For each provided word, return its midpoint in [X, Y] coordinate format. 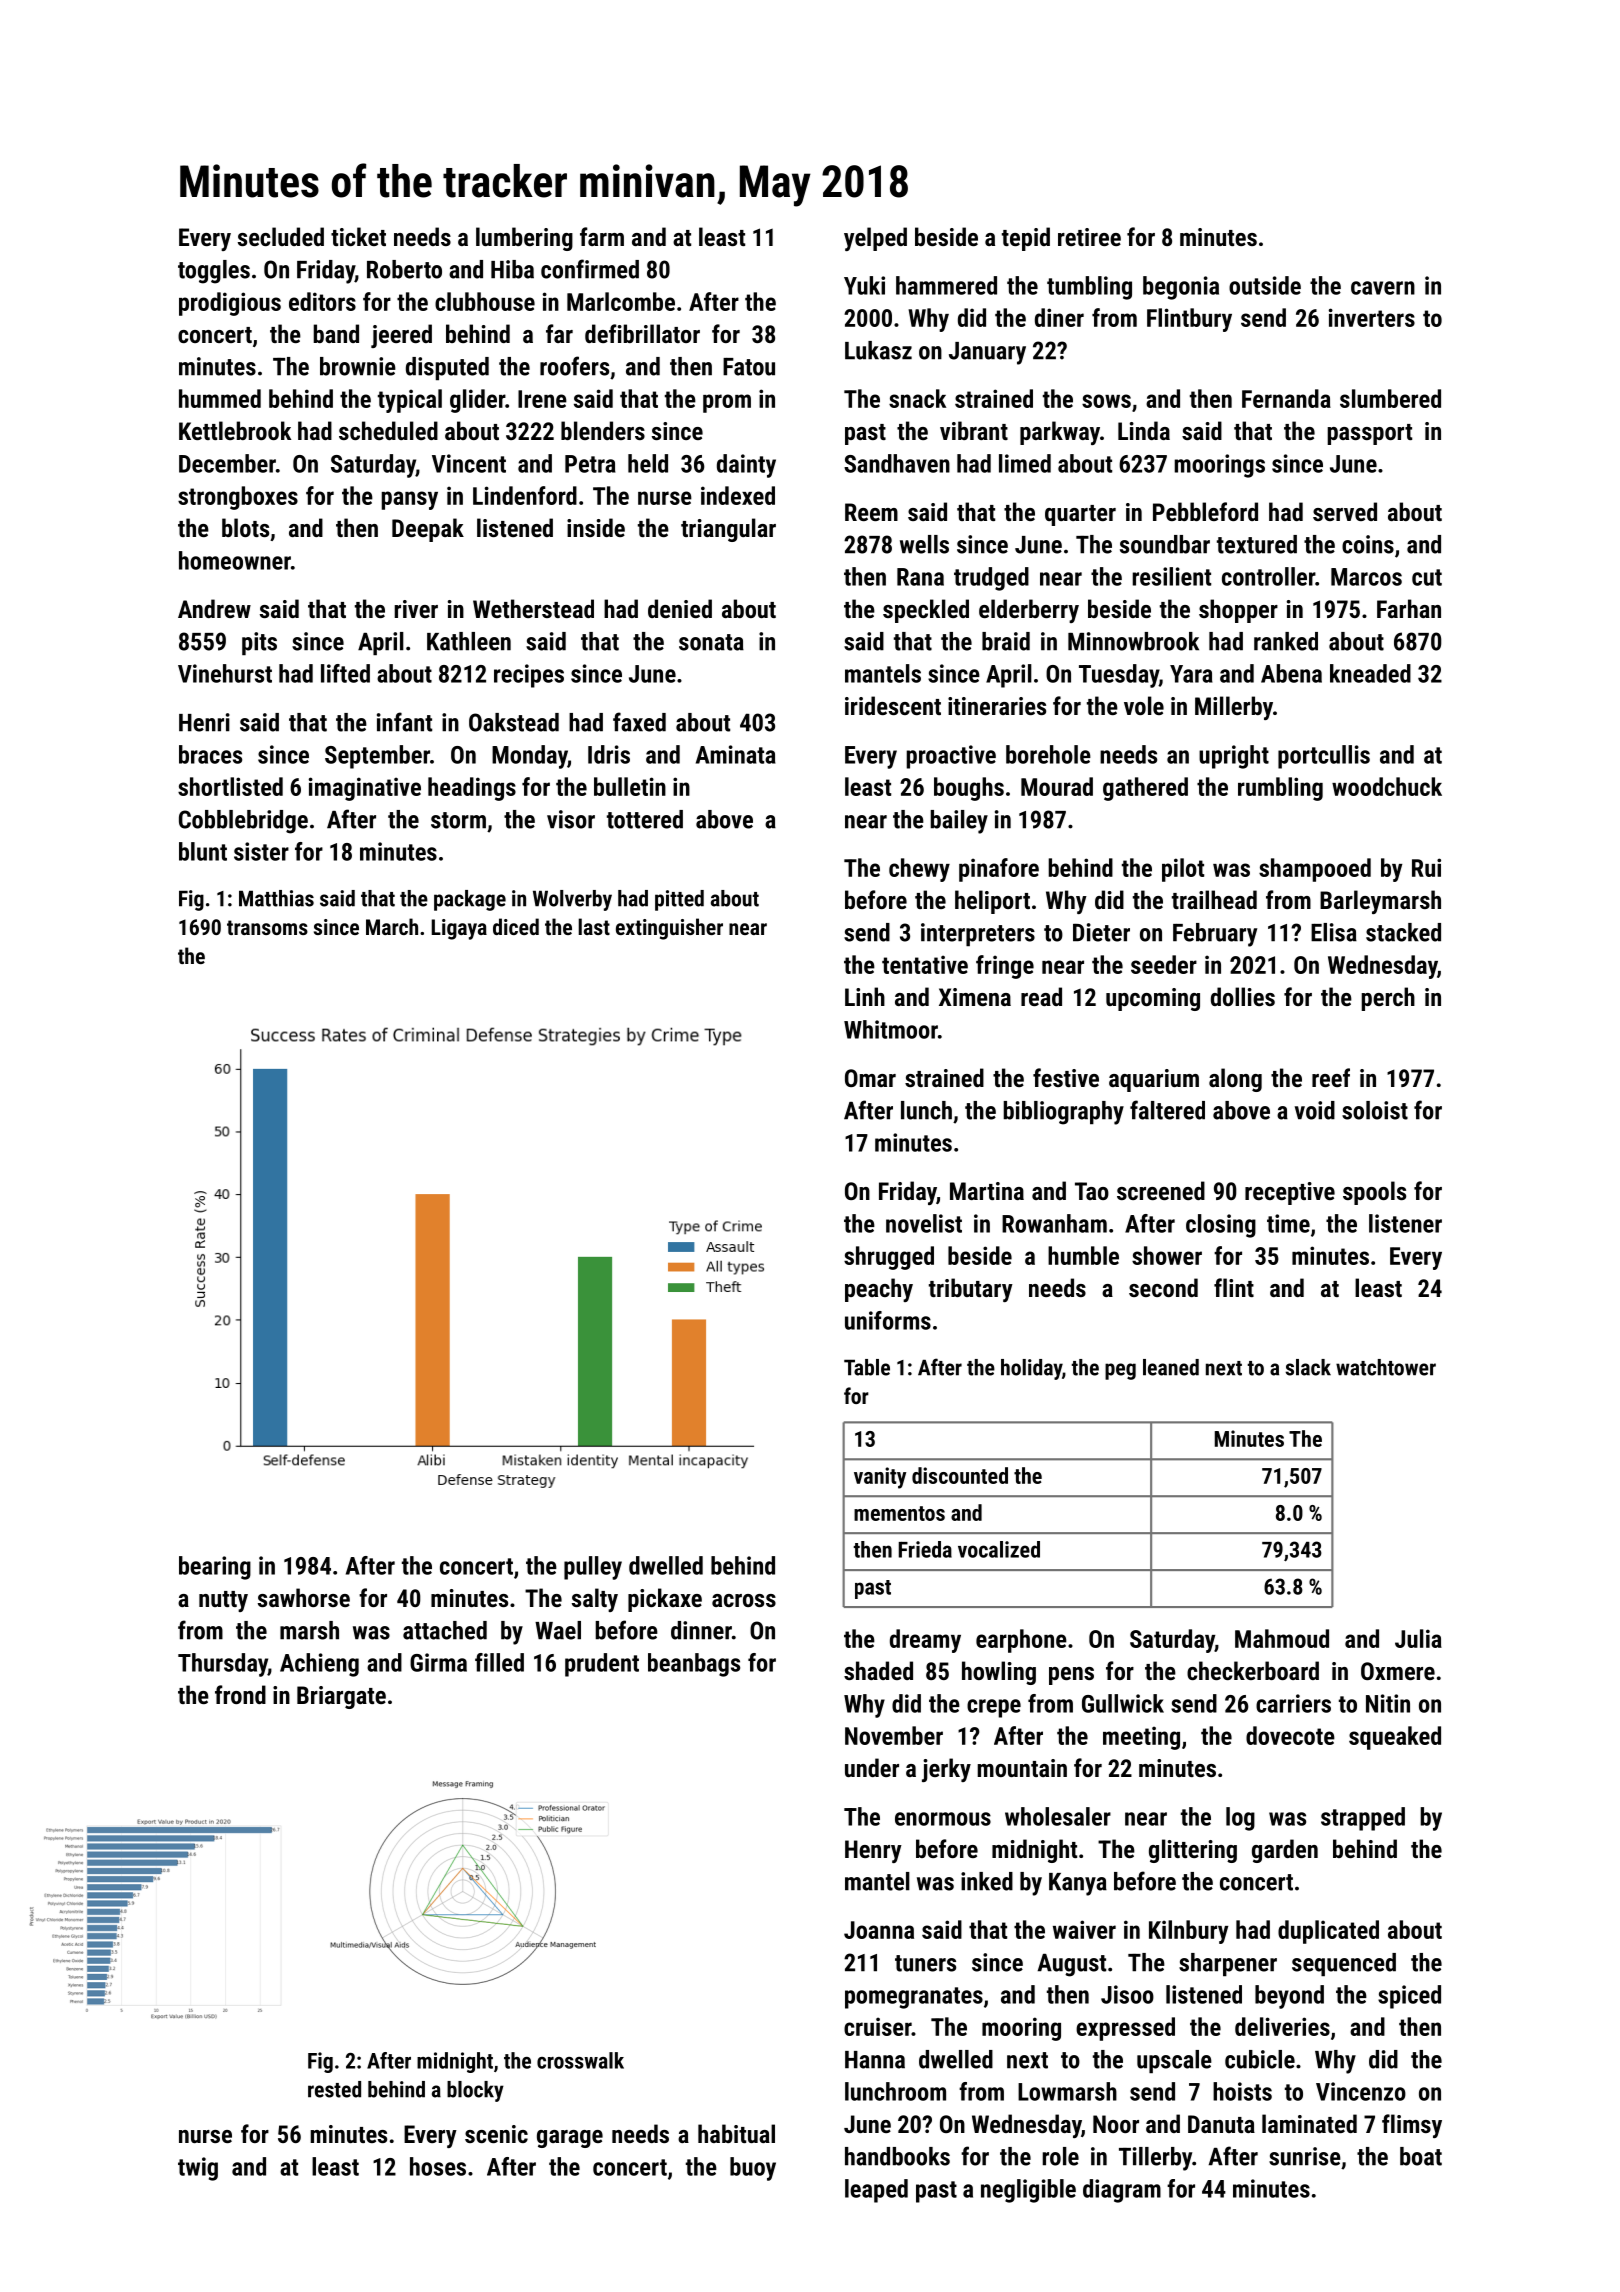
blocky [475, 2091]
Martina [987, 1191]
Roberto [404, 269]
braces [210, 754]
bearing [215, 1568]
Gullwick [1123, 1703]
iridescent [893, 705]
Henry [873, 1851]
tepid [1026, 239]
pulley [593, 1568]
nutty [223, 1601]
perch [1388, 999]
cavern [1383, 288]
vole [1144, 705]
